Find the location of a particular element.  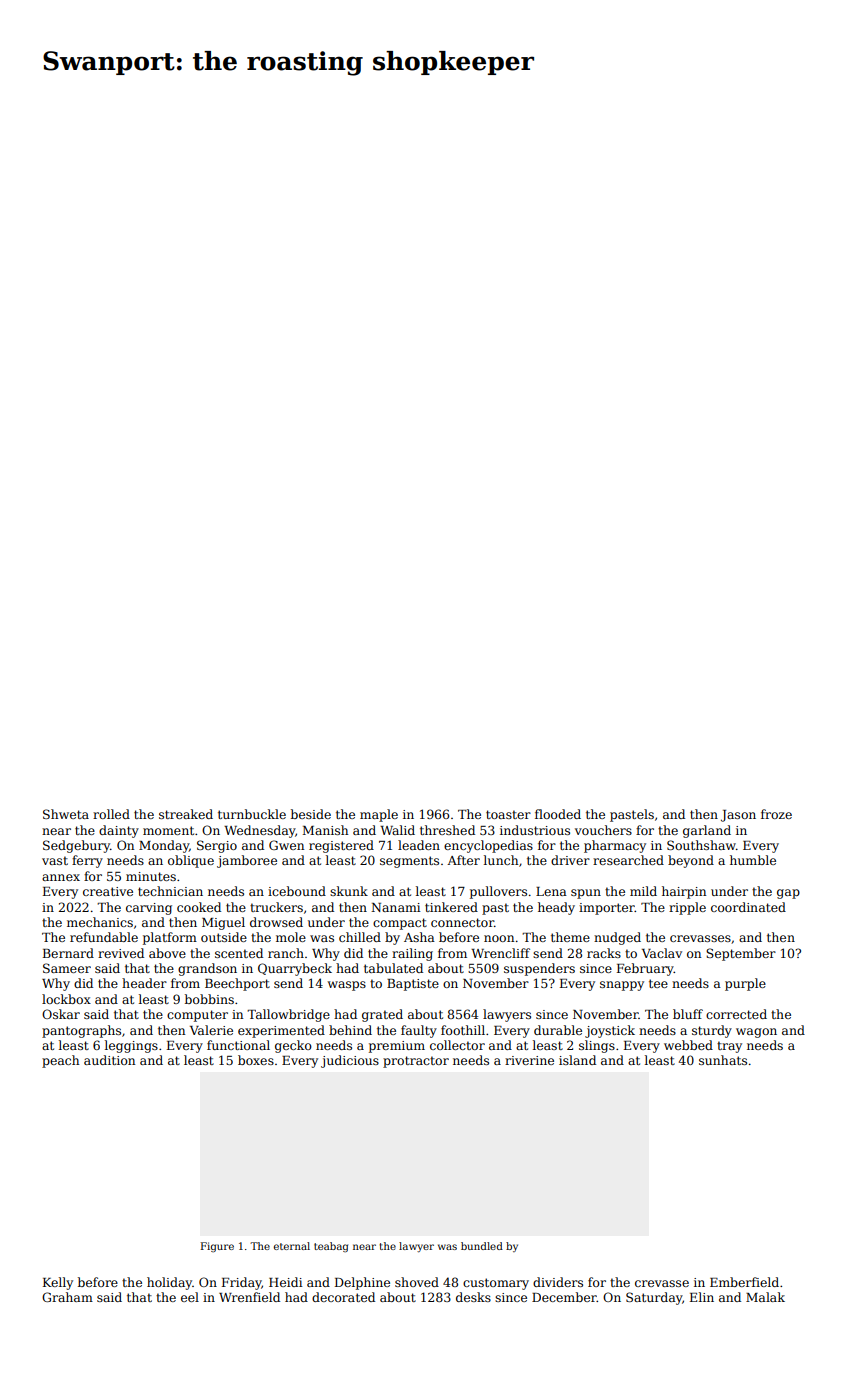

teabag is located at coordinates (331, 1247).
